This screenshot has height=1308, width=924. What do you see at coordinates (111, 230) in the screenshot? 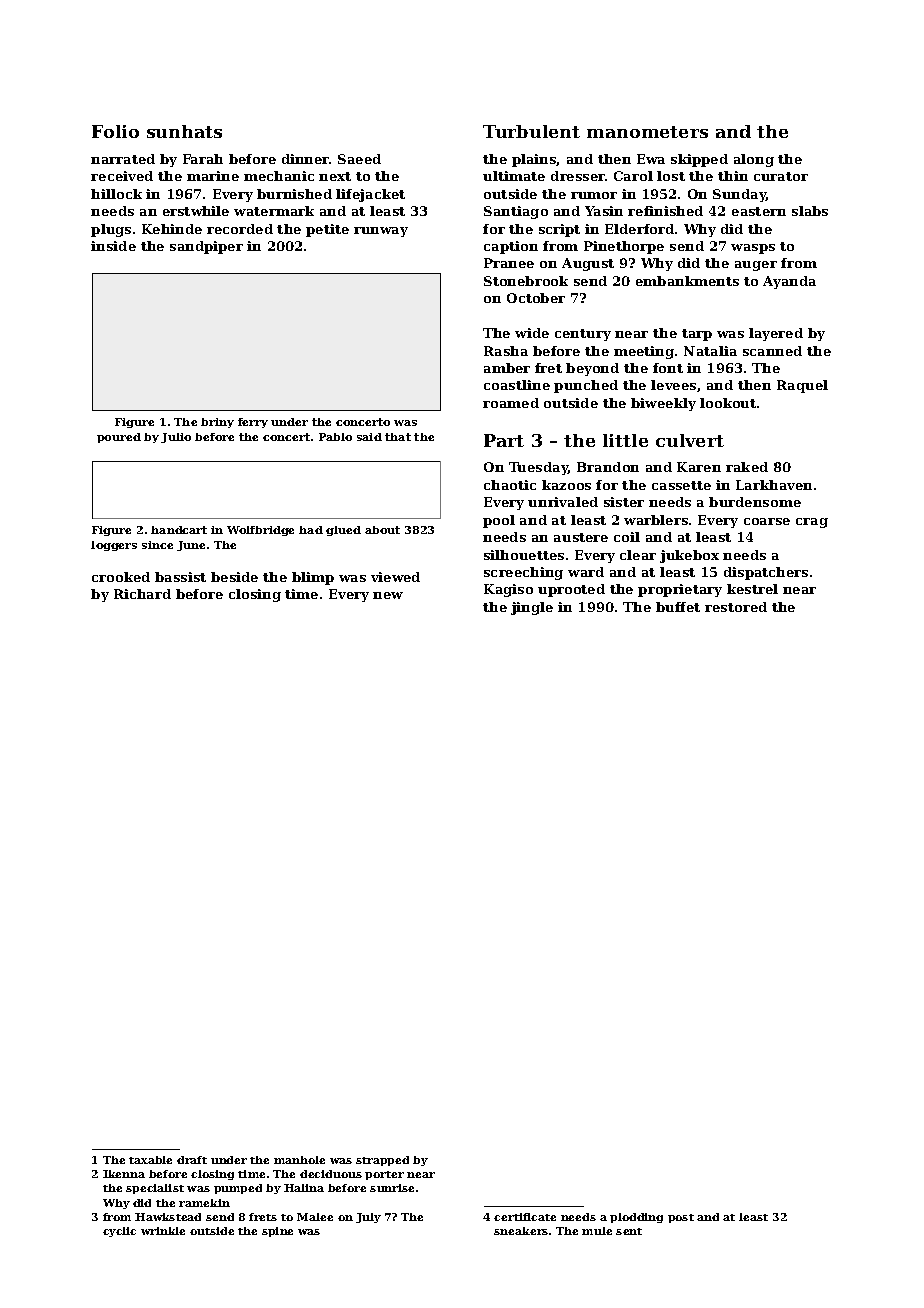
I see `plugs` at bounding box center [111, 230].
